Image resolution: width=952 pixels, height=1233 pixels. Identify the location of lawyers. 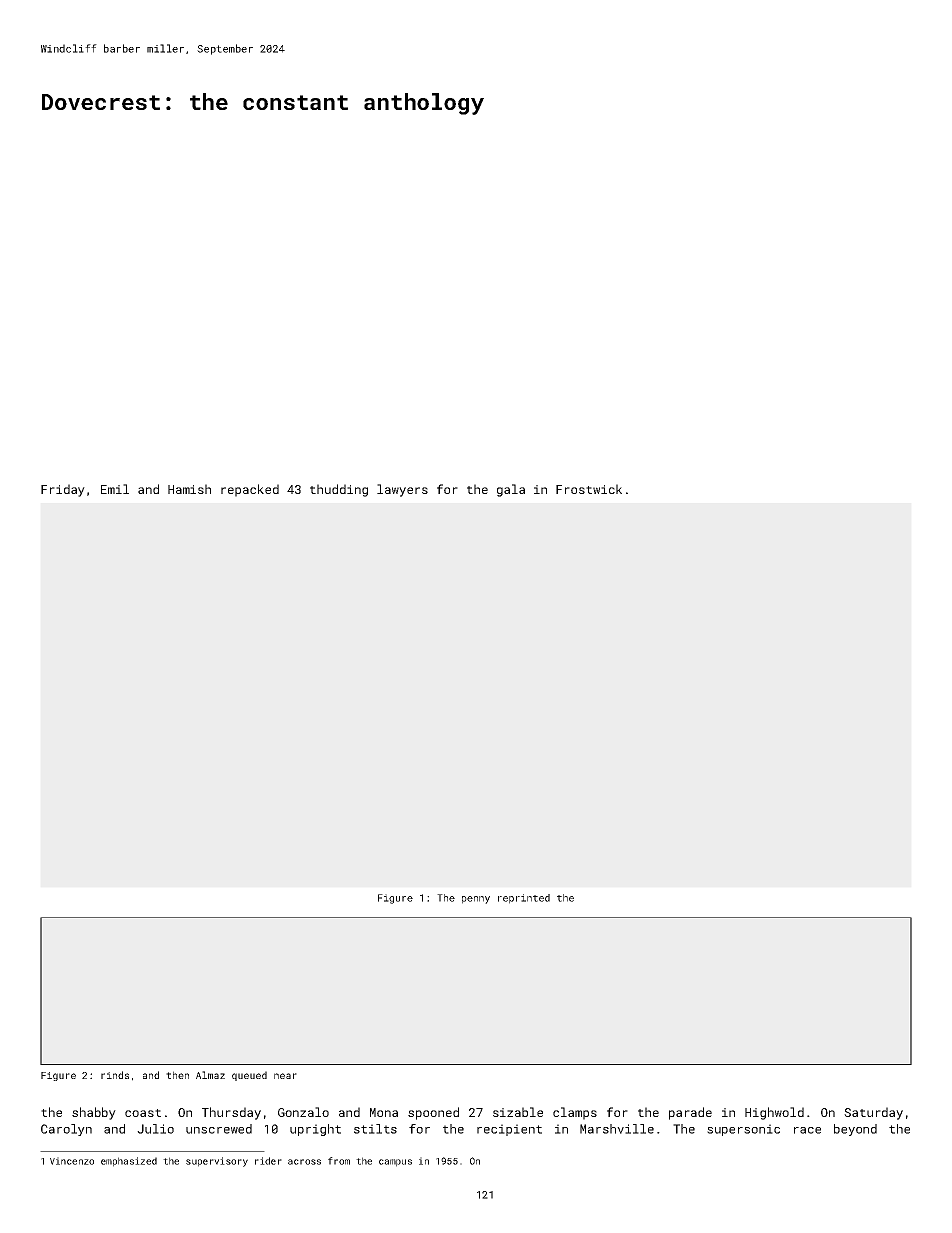
(402, 490).
